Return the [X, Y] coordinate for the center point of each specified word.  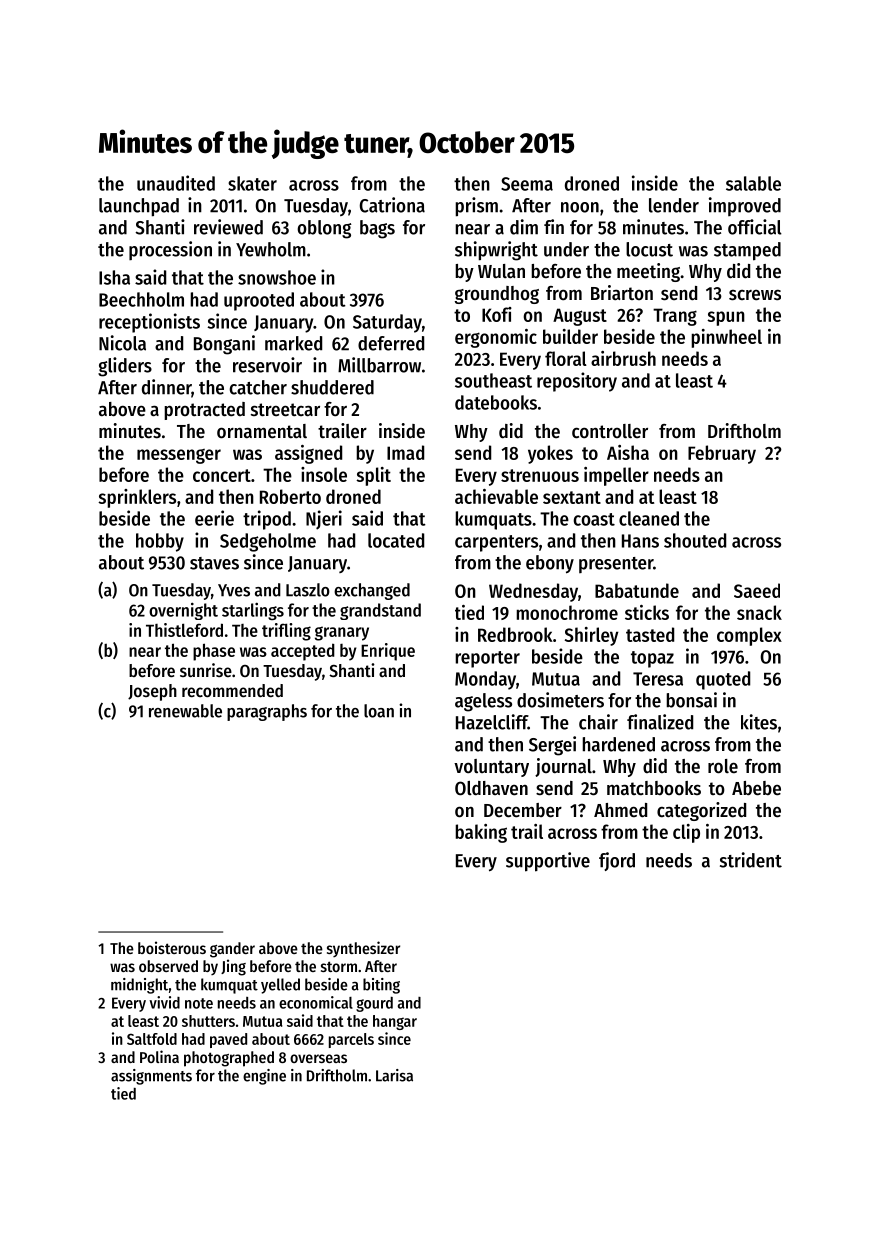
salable [753, 183]
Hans [640, 541]
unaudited [176, 183]
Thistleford [184, 630]
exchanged [372, 591]
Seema [527, 184]
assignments [151, 1077]
